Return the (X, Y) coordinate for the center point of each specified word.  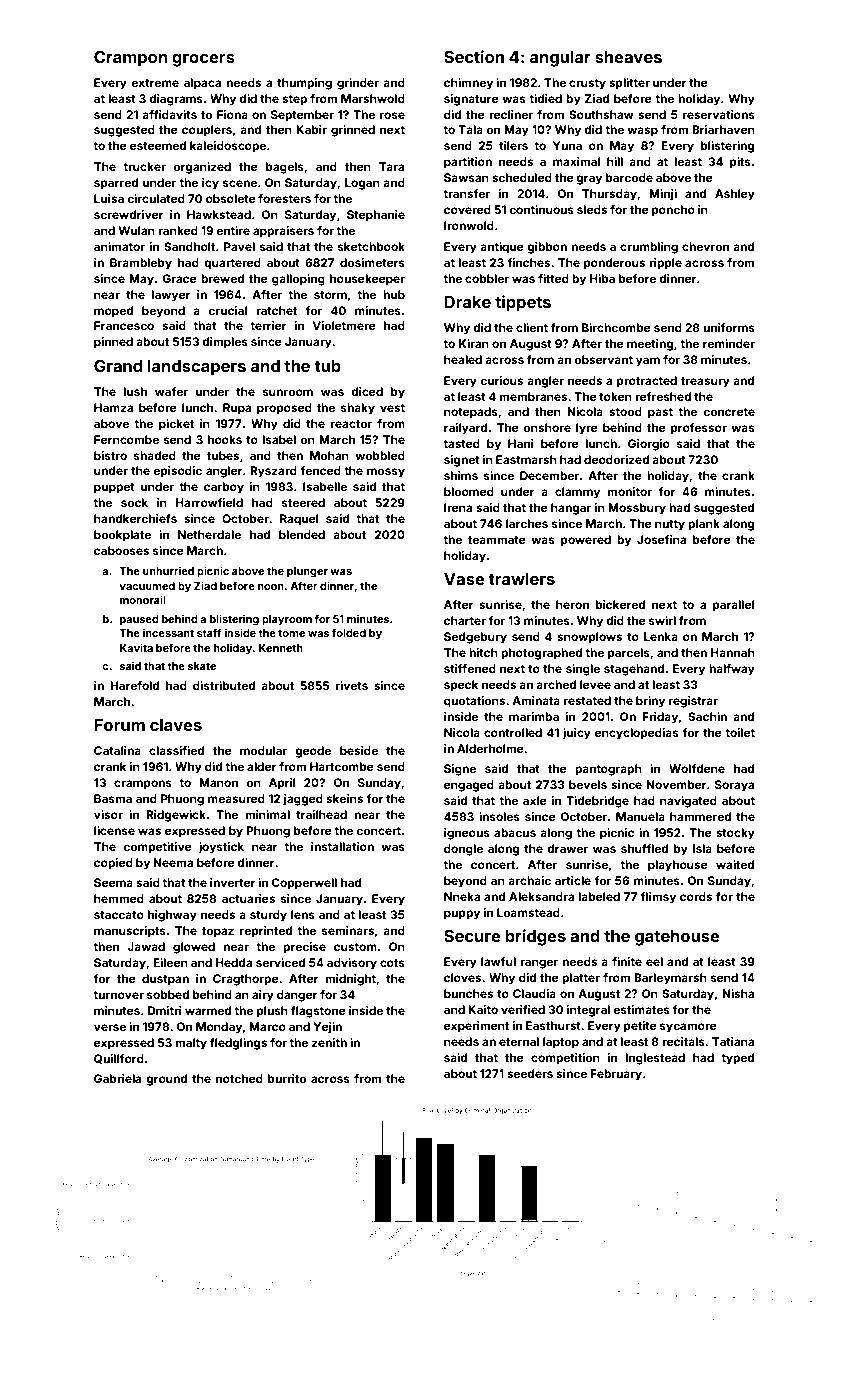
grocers (203, 60)
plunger (307, 572)
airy (263, 996)
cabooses (121, 550)
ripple (665, 264)
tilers (513, 145)
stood (625, 411)
